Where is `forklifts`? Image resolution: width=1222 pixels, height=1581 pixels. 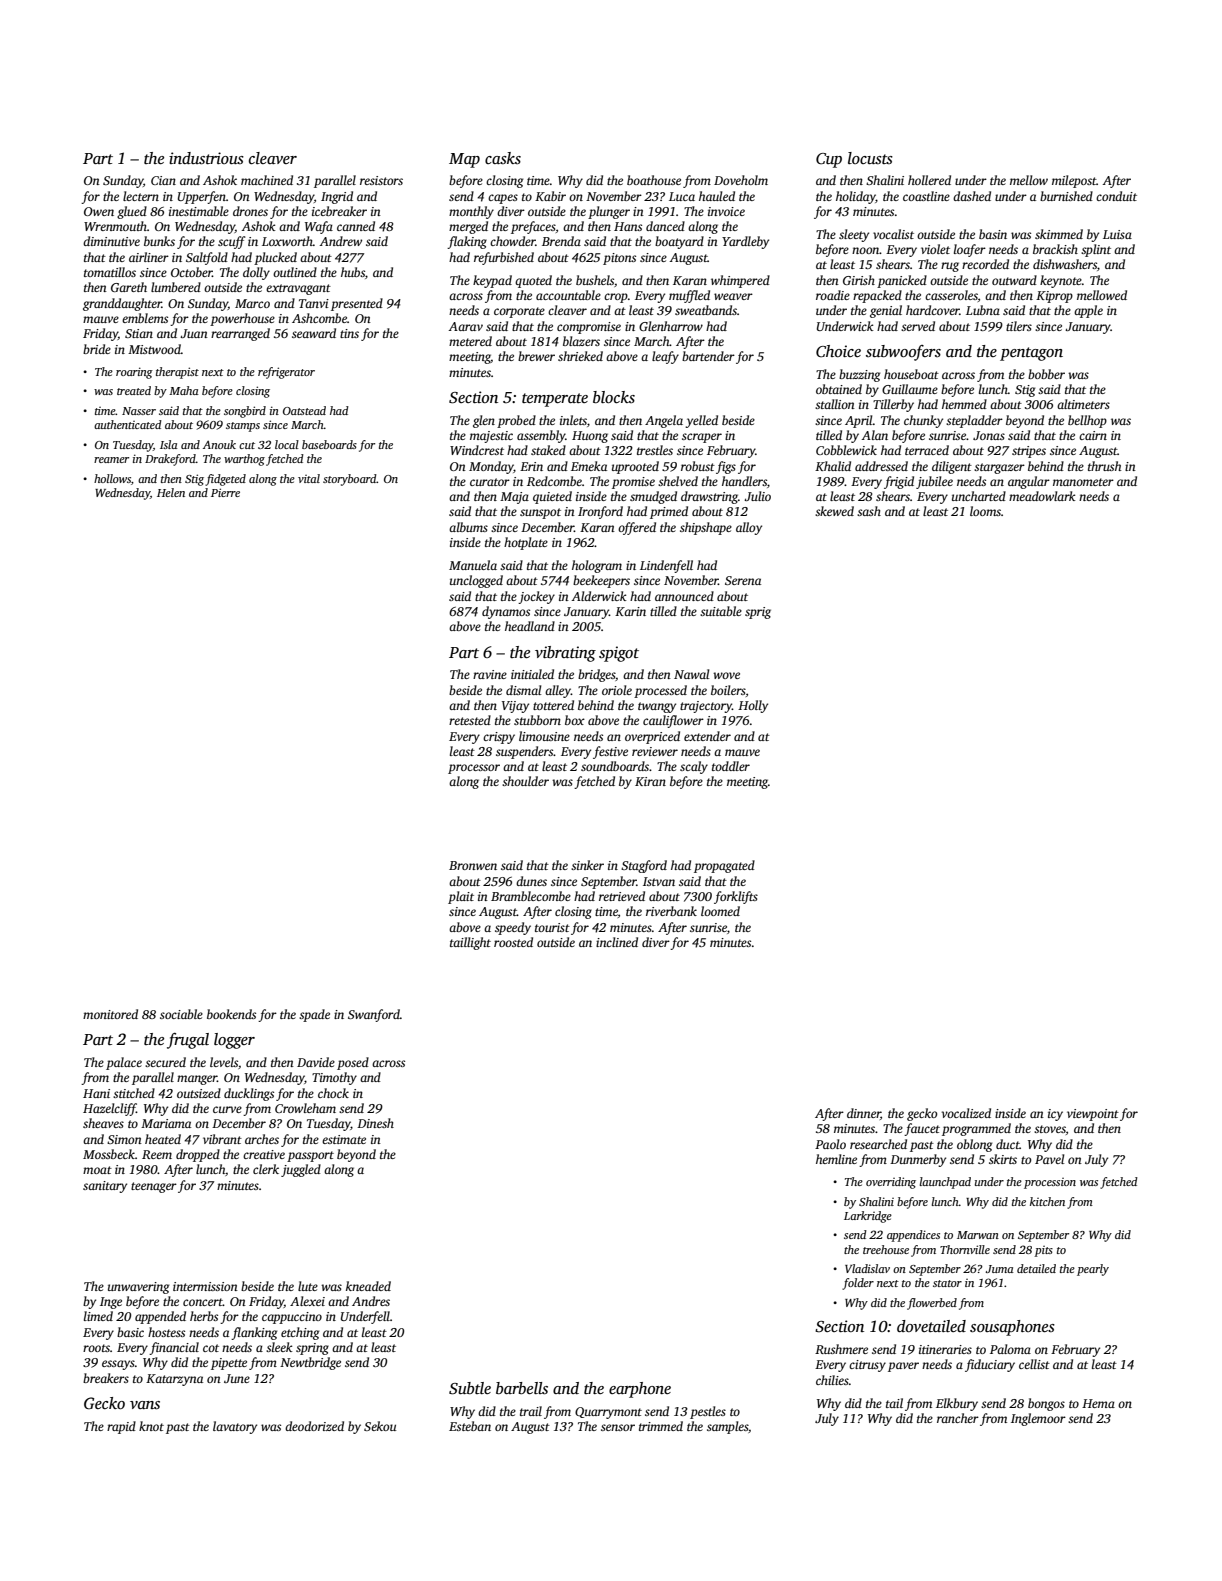 forklifts is located at coordinates (736, 897).
